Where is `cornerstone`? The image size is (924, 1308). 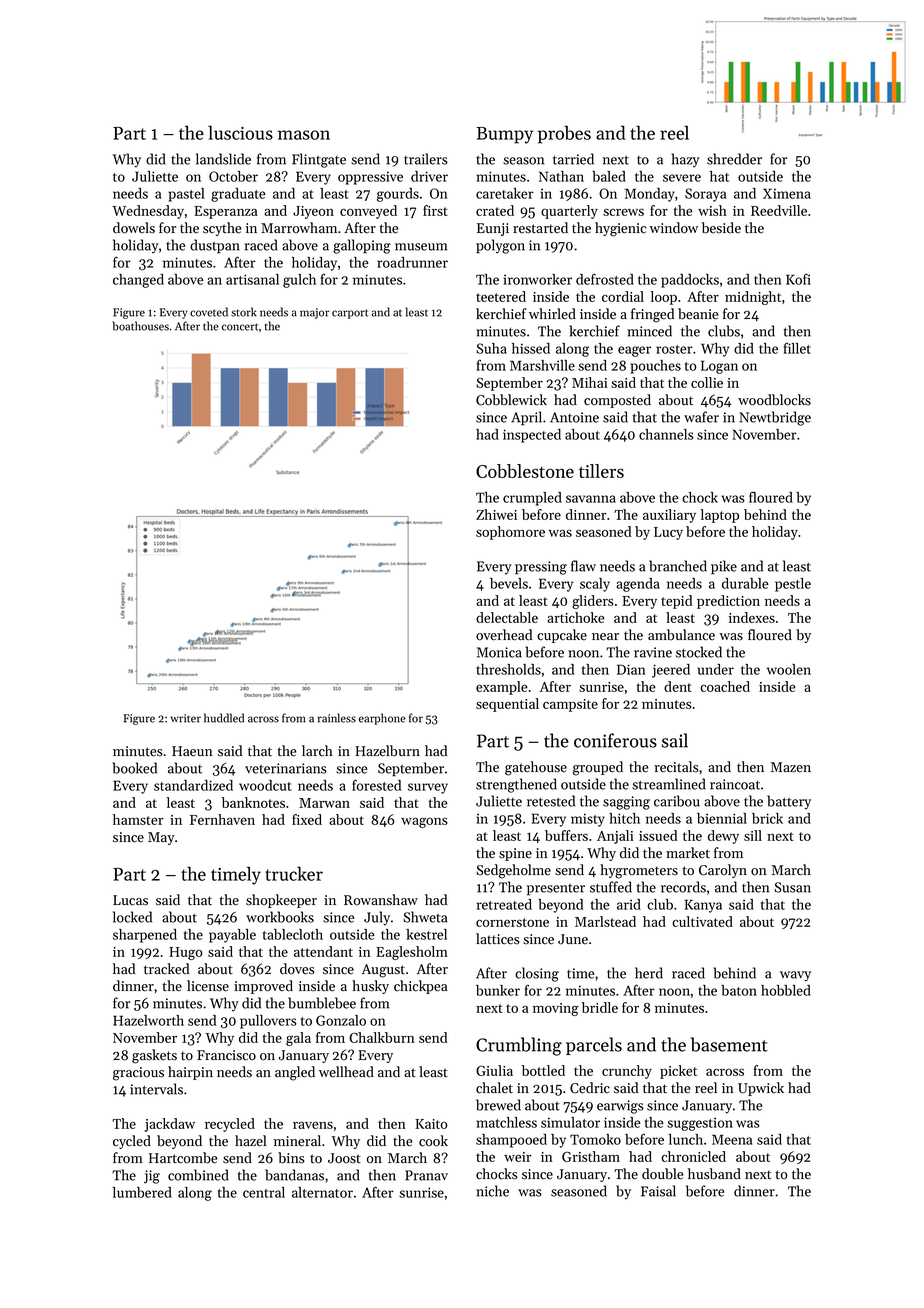 cornerstone is located at coordinates (512, 922).
